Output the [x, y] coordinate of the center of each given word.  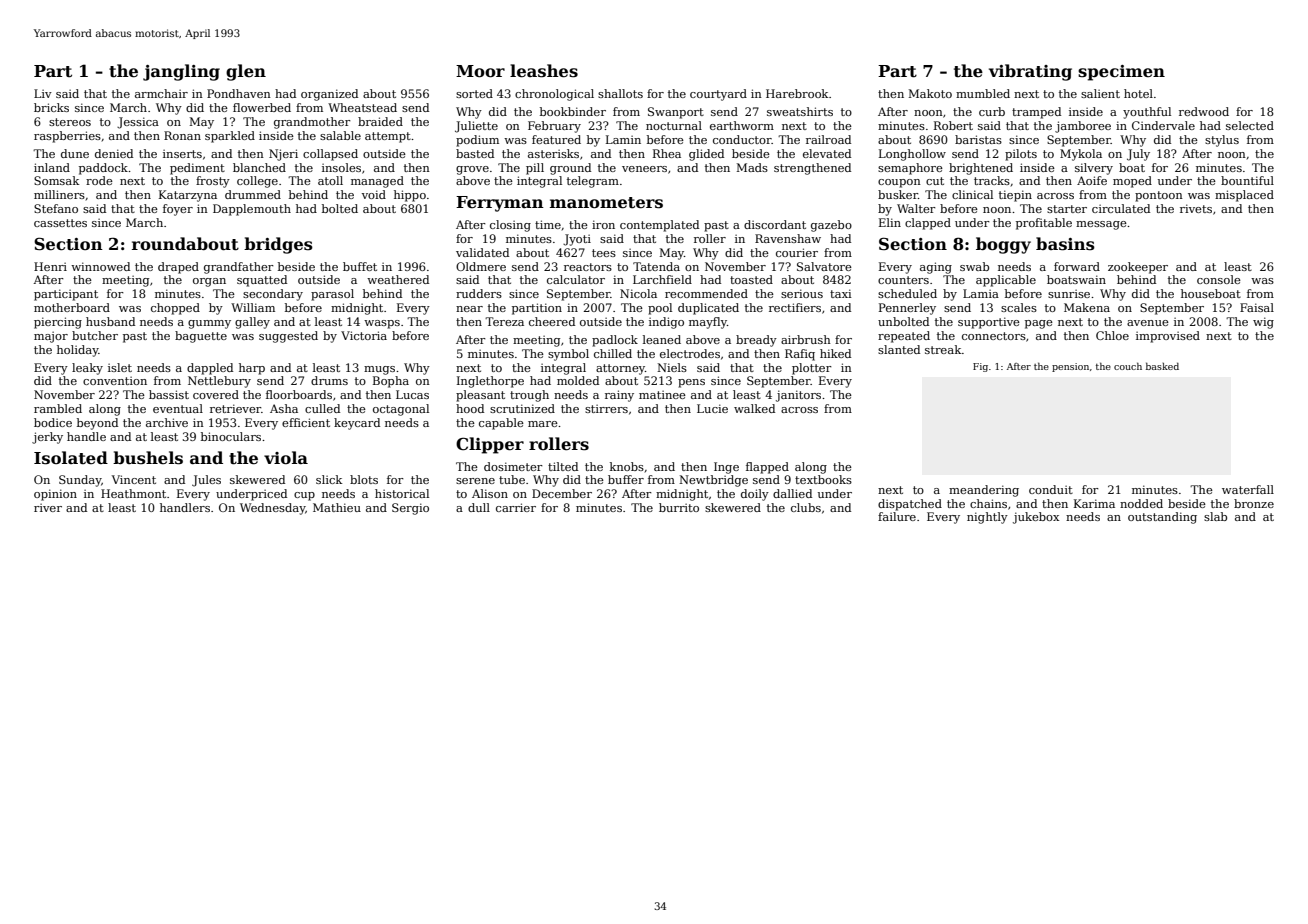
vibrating [1030, 72]
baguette [201, 337]
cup [304, 496]
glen [246, 72]
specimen [1121, 73]
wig [1263, 323]
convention [115, 381]
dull [479, 507]
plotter [812, 369]
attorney [620, 369]
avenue [1148, 323]
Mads [752, 167]
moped [1132, 182]
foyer [178, 210]
